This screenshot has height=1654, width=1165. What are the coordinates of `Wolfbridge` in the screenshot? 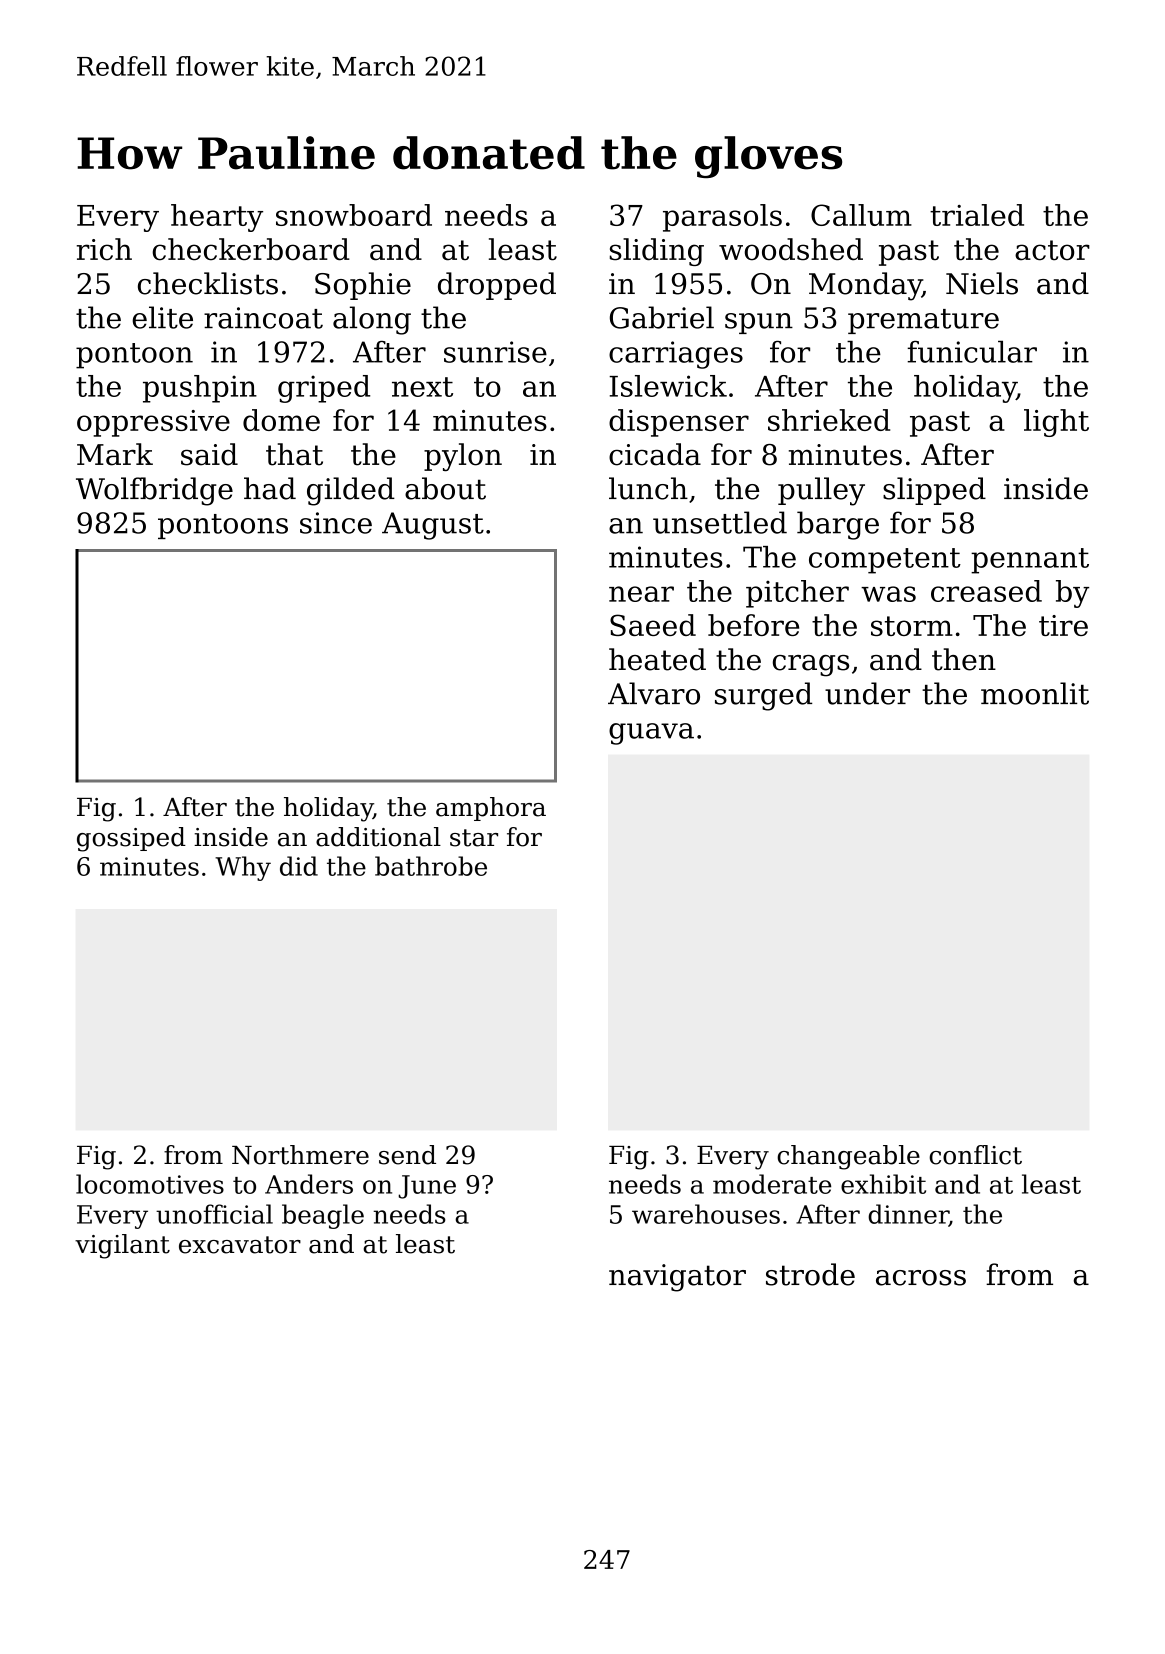 It's located at (154, 491).
